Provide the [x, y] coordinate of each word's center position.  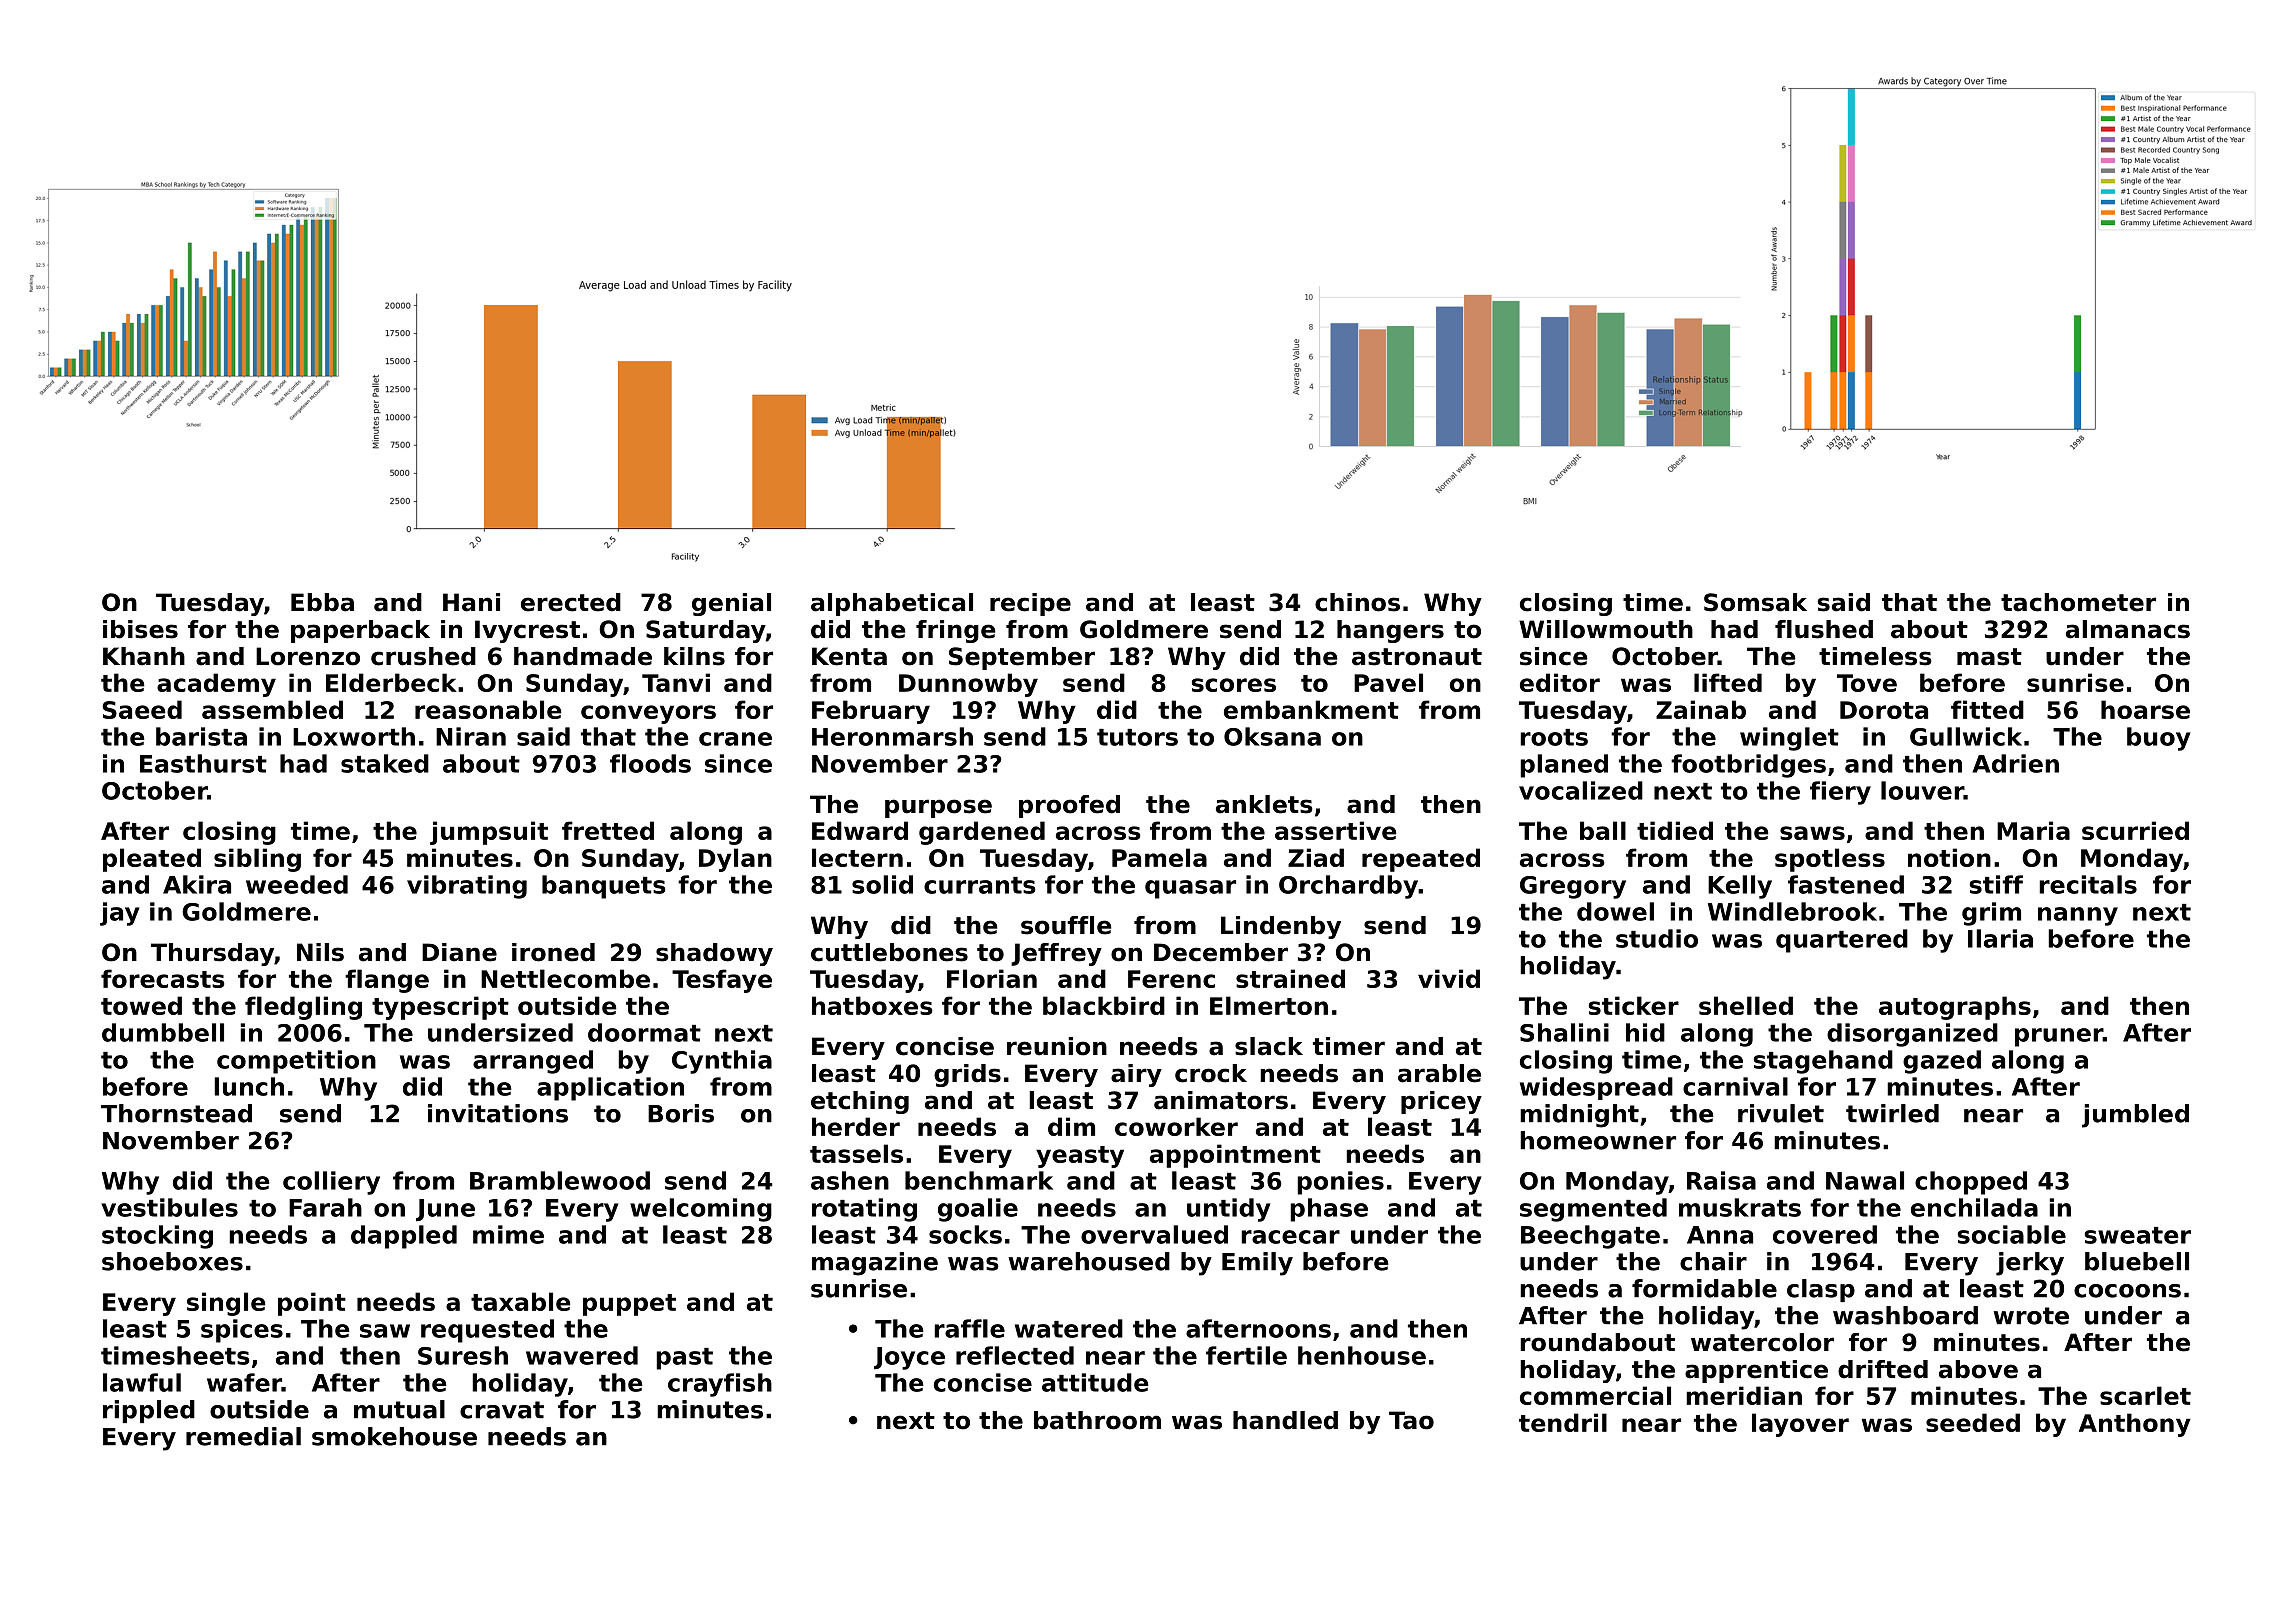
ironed [553, 952]
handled [1285, 1420]
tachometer [2078, 602]
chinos [1357, 602]
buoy [2159, 739]
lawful [142, 1382]
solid [882, 884]
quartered [1842, 941]
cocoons [2127, 1291]
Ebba [322, 602]
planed [1564, 766]
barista [201, 736]
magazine [875, 1264]
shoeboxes [172, 1261]
